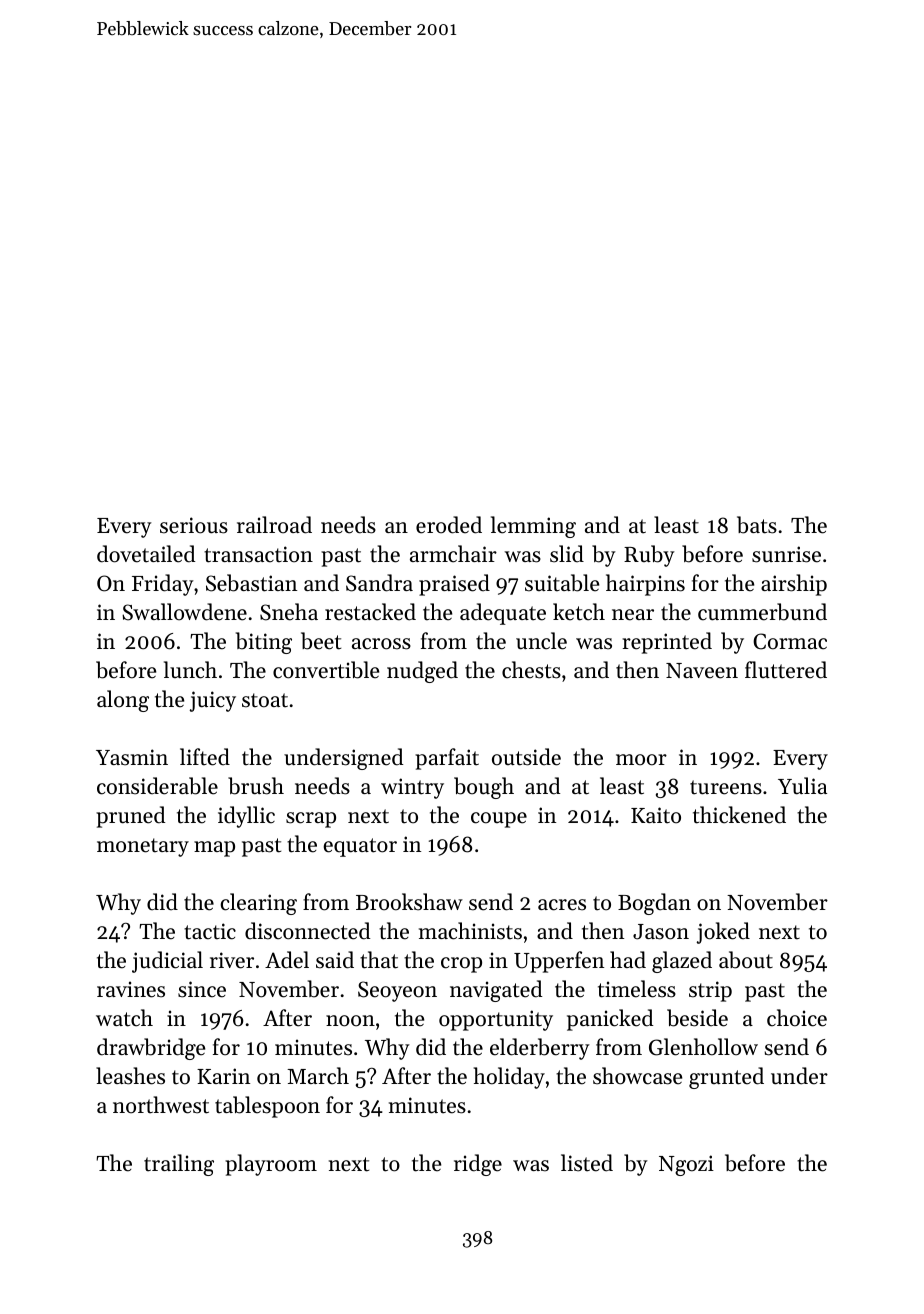  What do you see at coordinates (318, 1076) in the screenshot?
I see `March` at bounding box center [318, 1076].
